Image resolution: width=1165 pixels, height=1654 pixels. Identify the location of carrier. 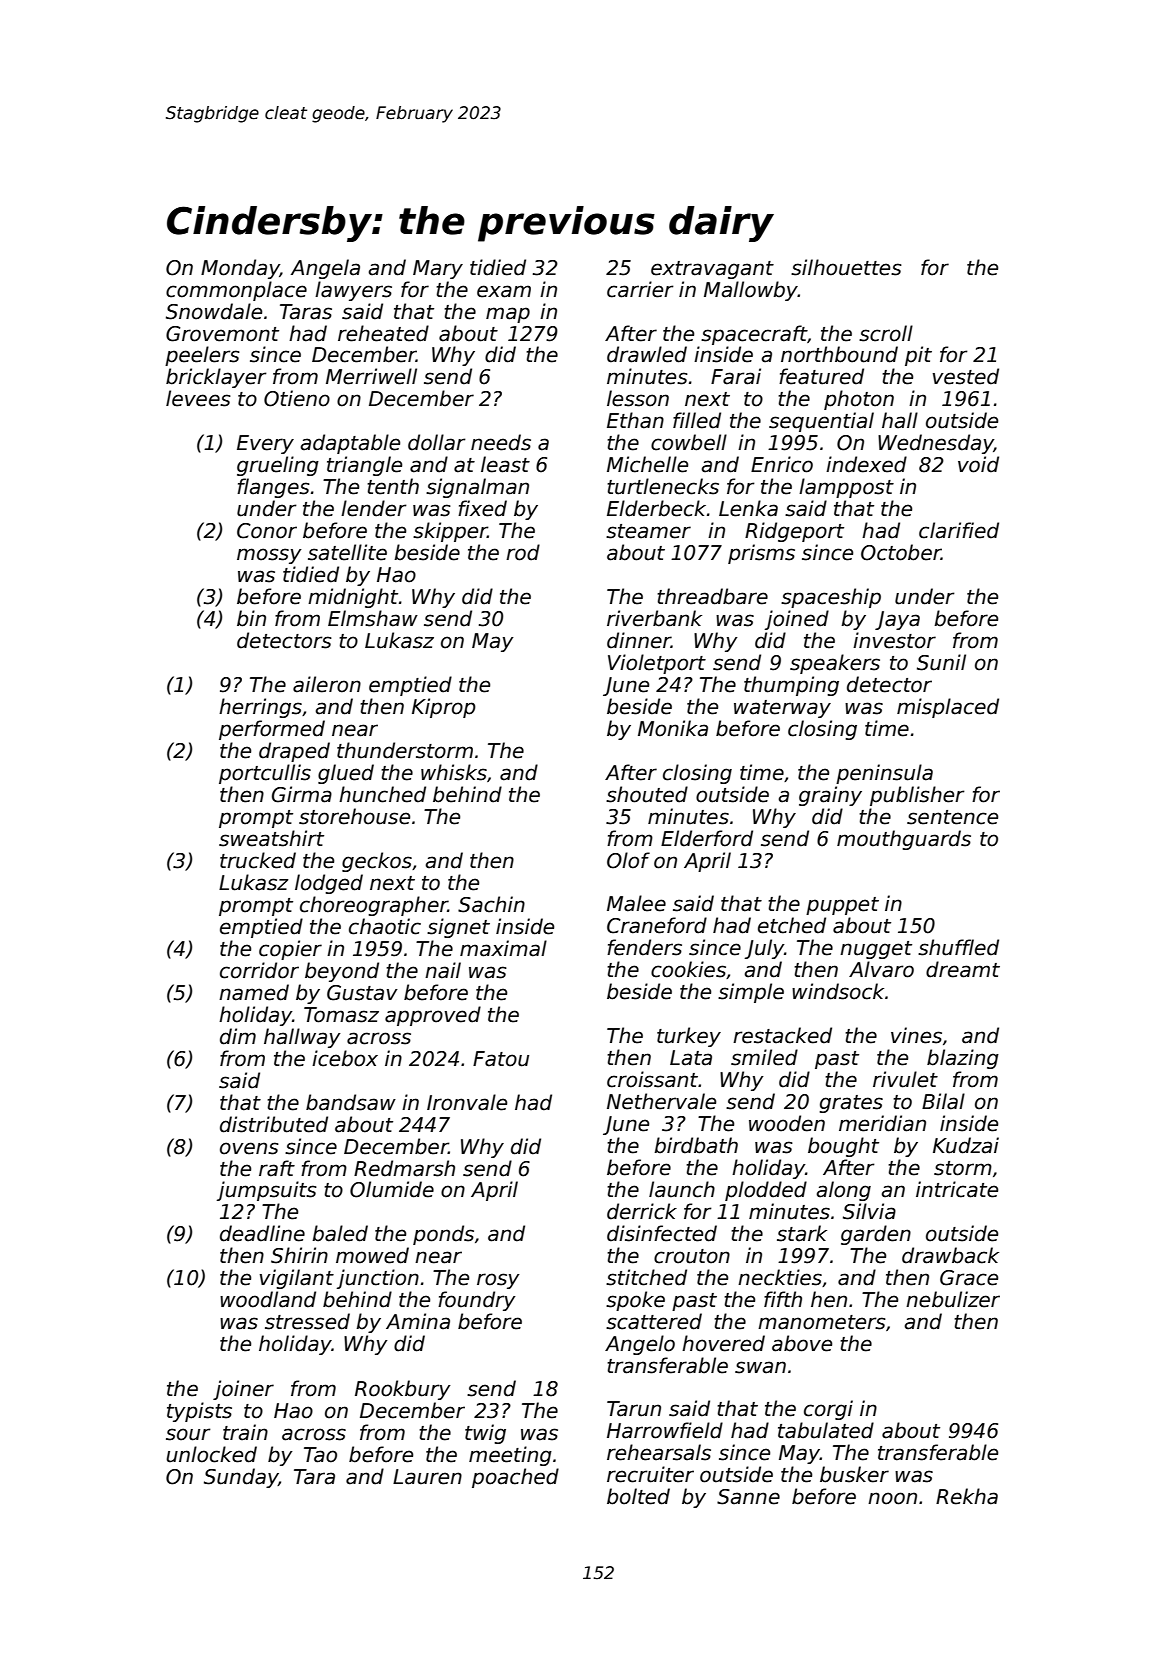
(640, 289).
